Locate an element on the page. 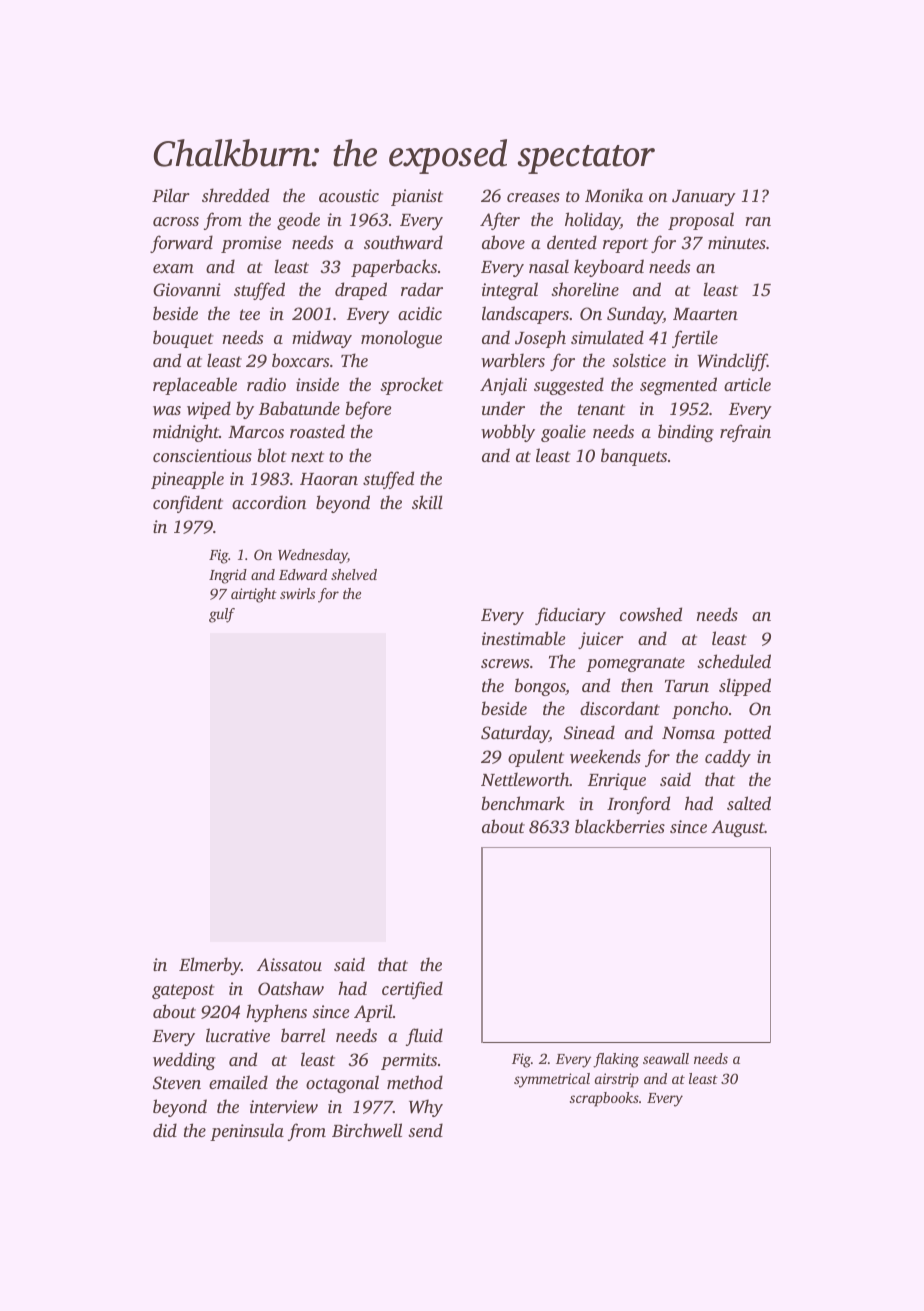 This image has height=1311, width=924. shredded is located at coordinates (235, 195).
